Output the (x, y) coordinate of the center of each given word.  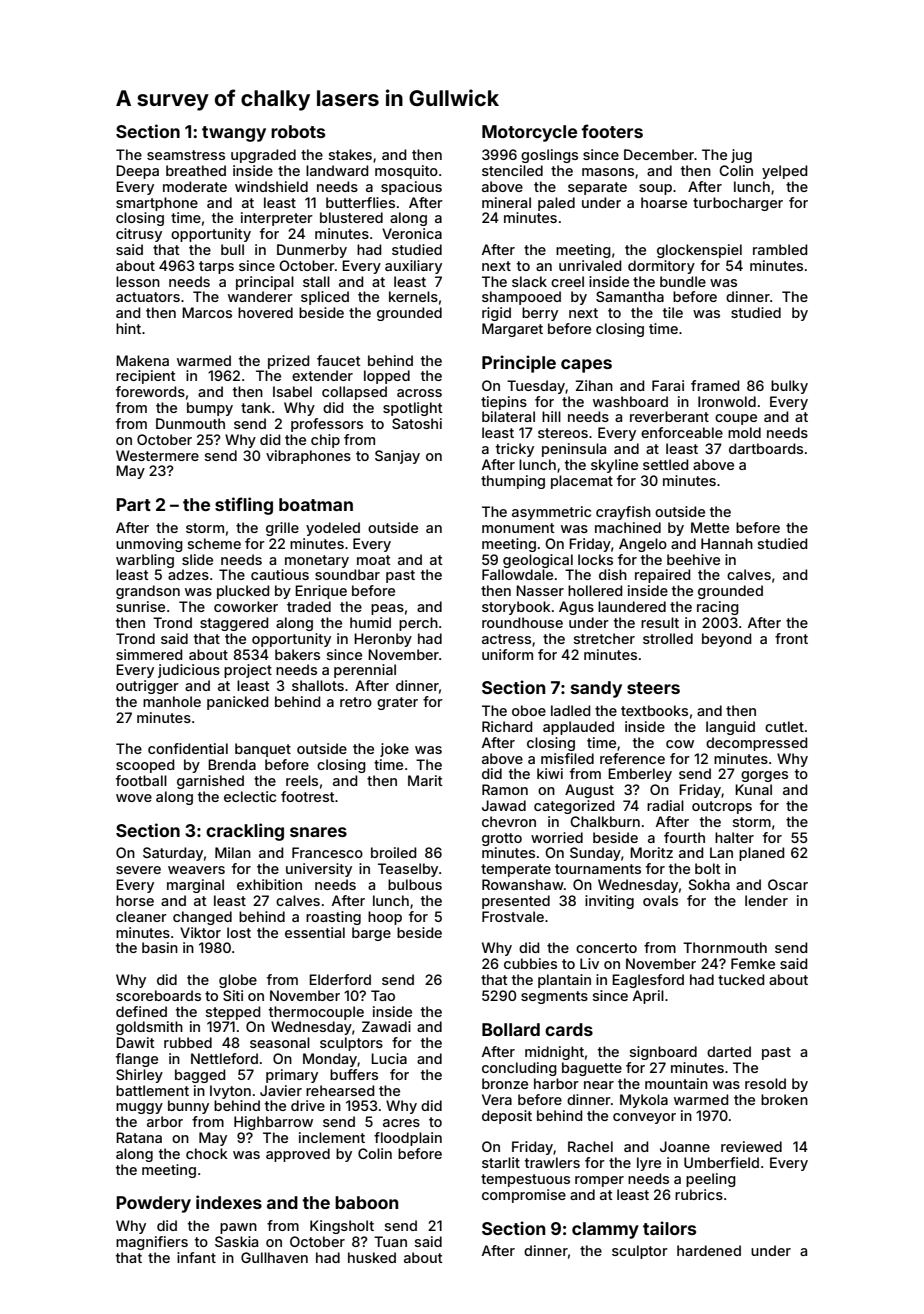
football (141, 780)
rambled (780, 249)
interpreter (277, 219)
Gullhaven (274, 1257)
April (648, 997)
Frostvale (513, 916)
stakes (350, 154)
